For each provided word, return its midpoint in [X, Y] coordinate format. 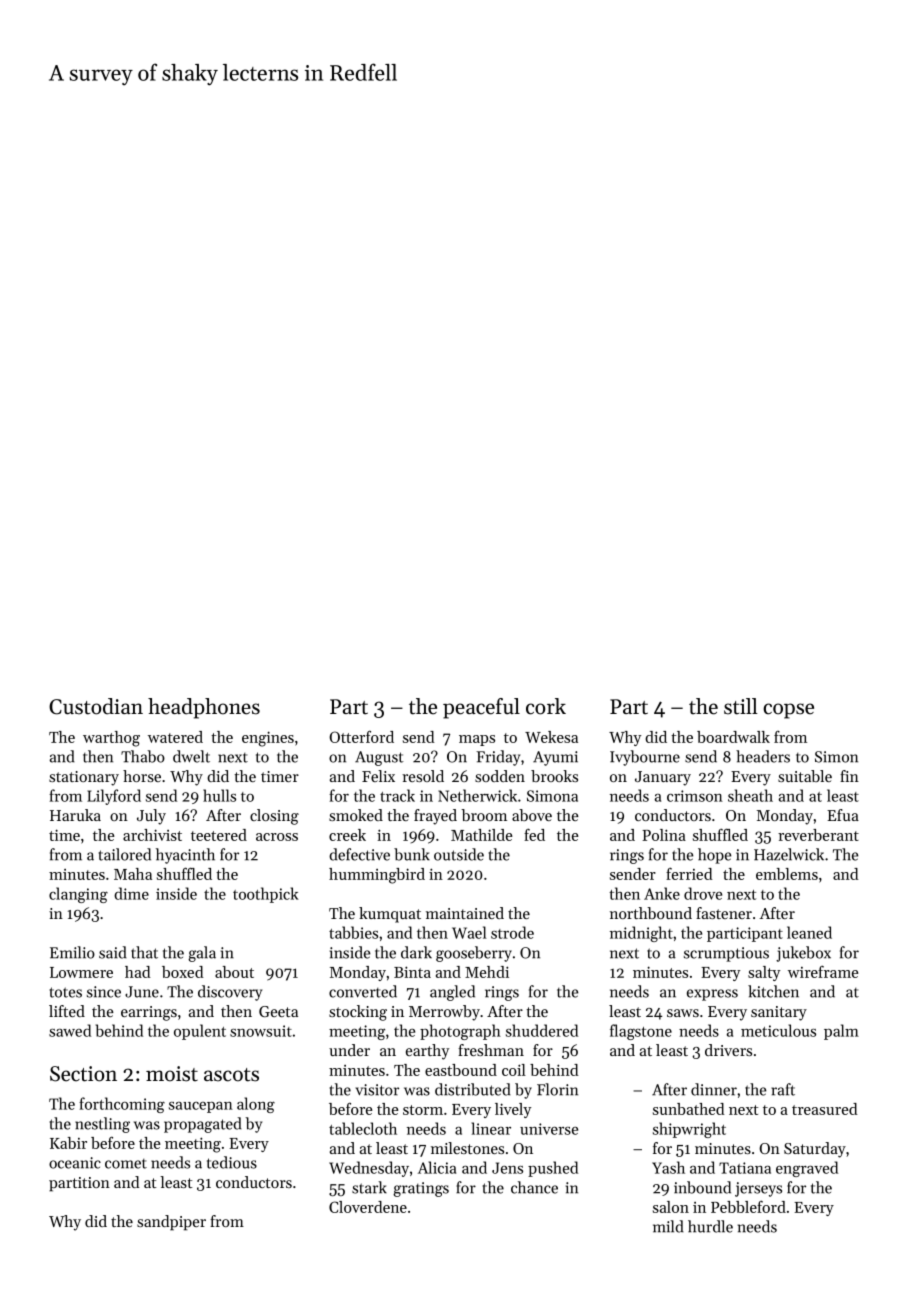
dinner [714, 1089]
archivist [152, 835]
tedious [232, 1162]
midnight [641, 934]
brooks [554, 776]
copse [788, 711]
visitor [377, 1090]
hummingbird [377, 876]
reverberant [818, 835]
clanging [78, 895]
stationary [84, 778]
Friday [498, 758]
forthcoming [122, 1105]
